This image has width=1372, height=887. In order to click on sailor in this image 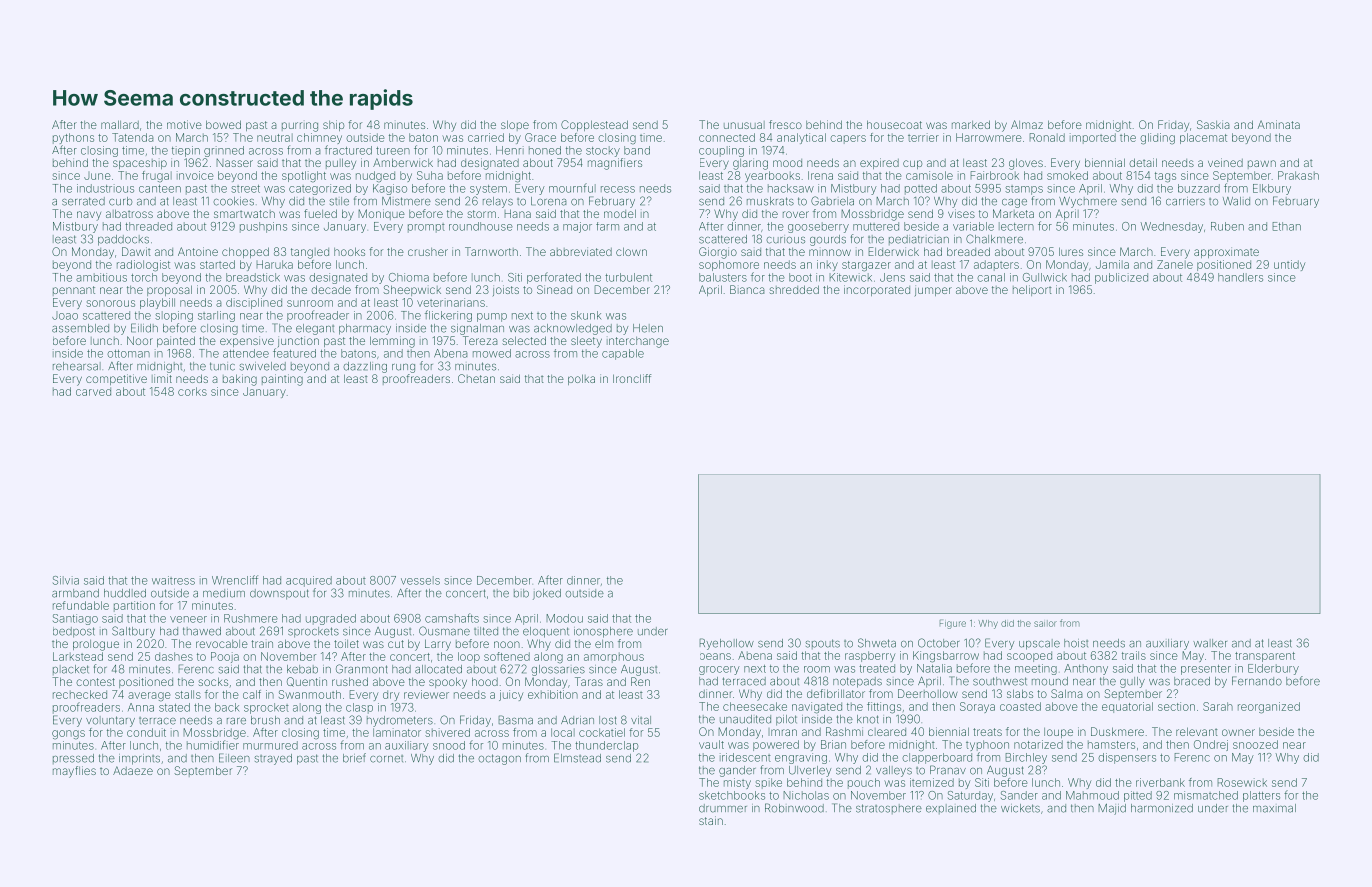, I will do `click(1045, 623)`.
